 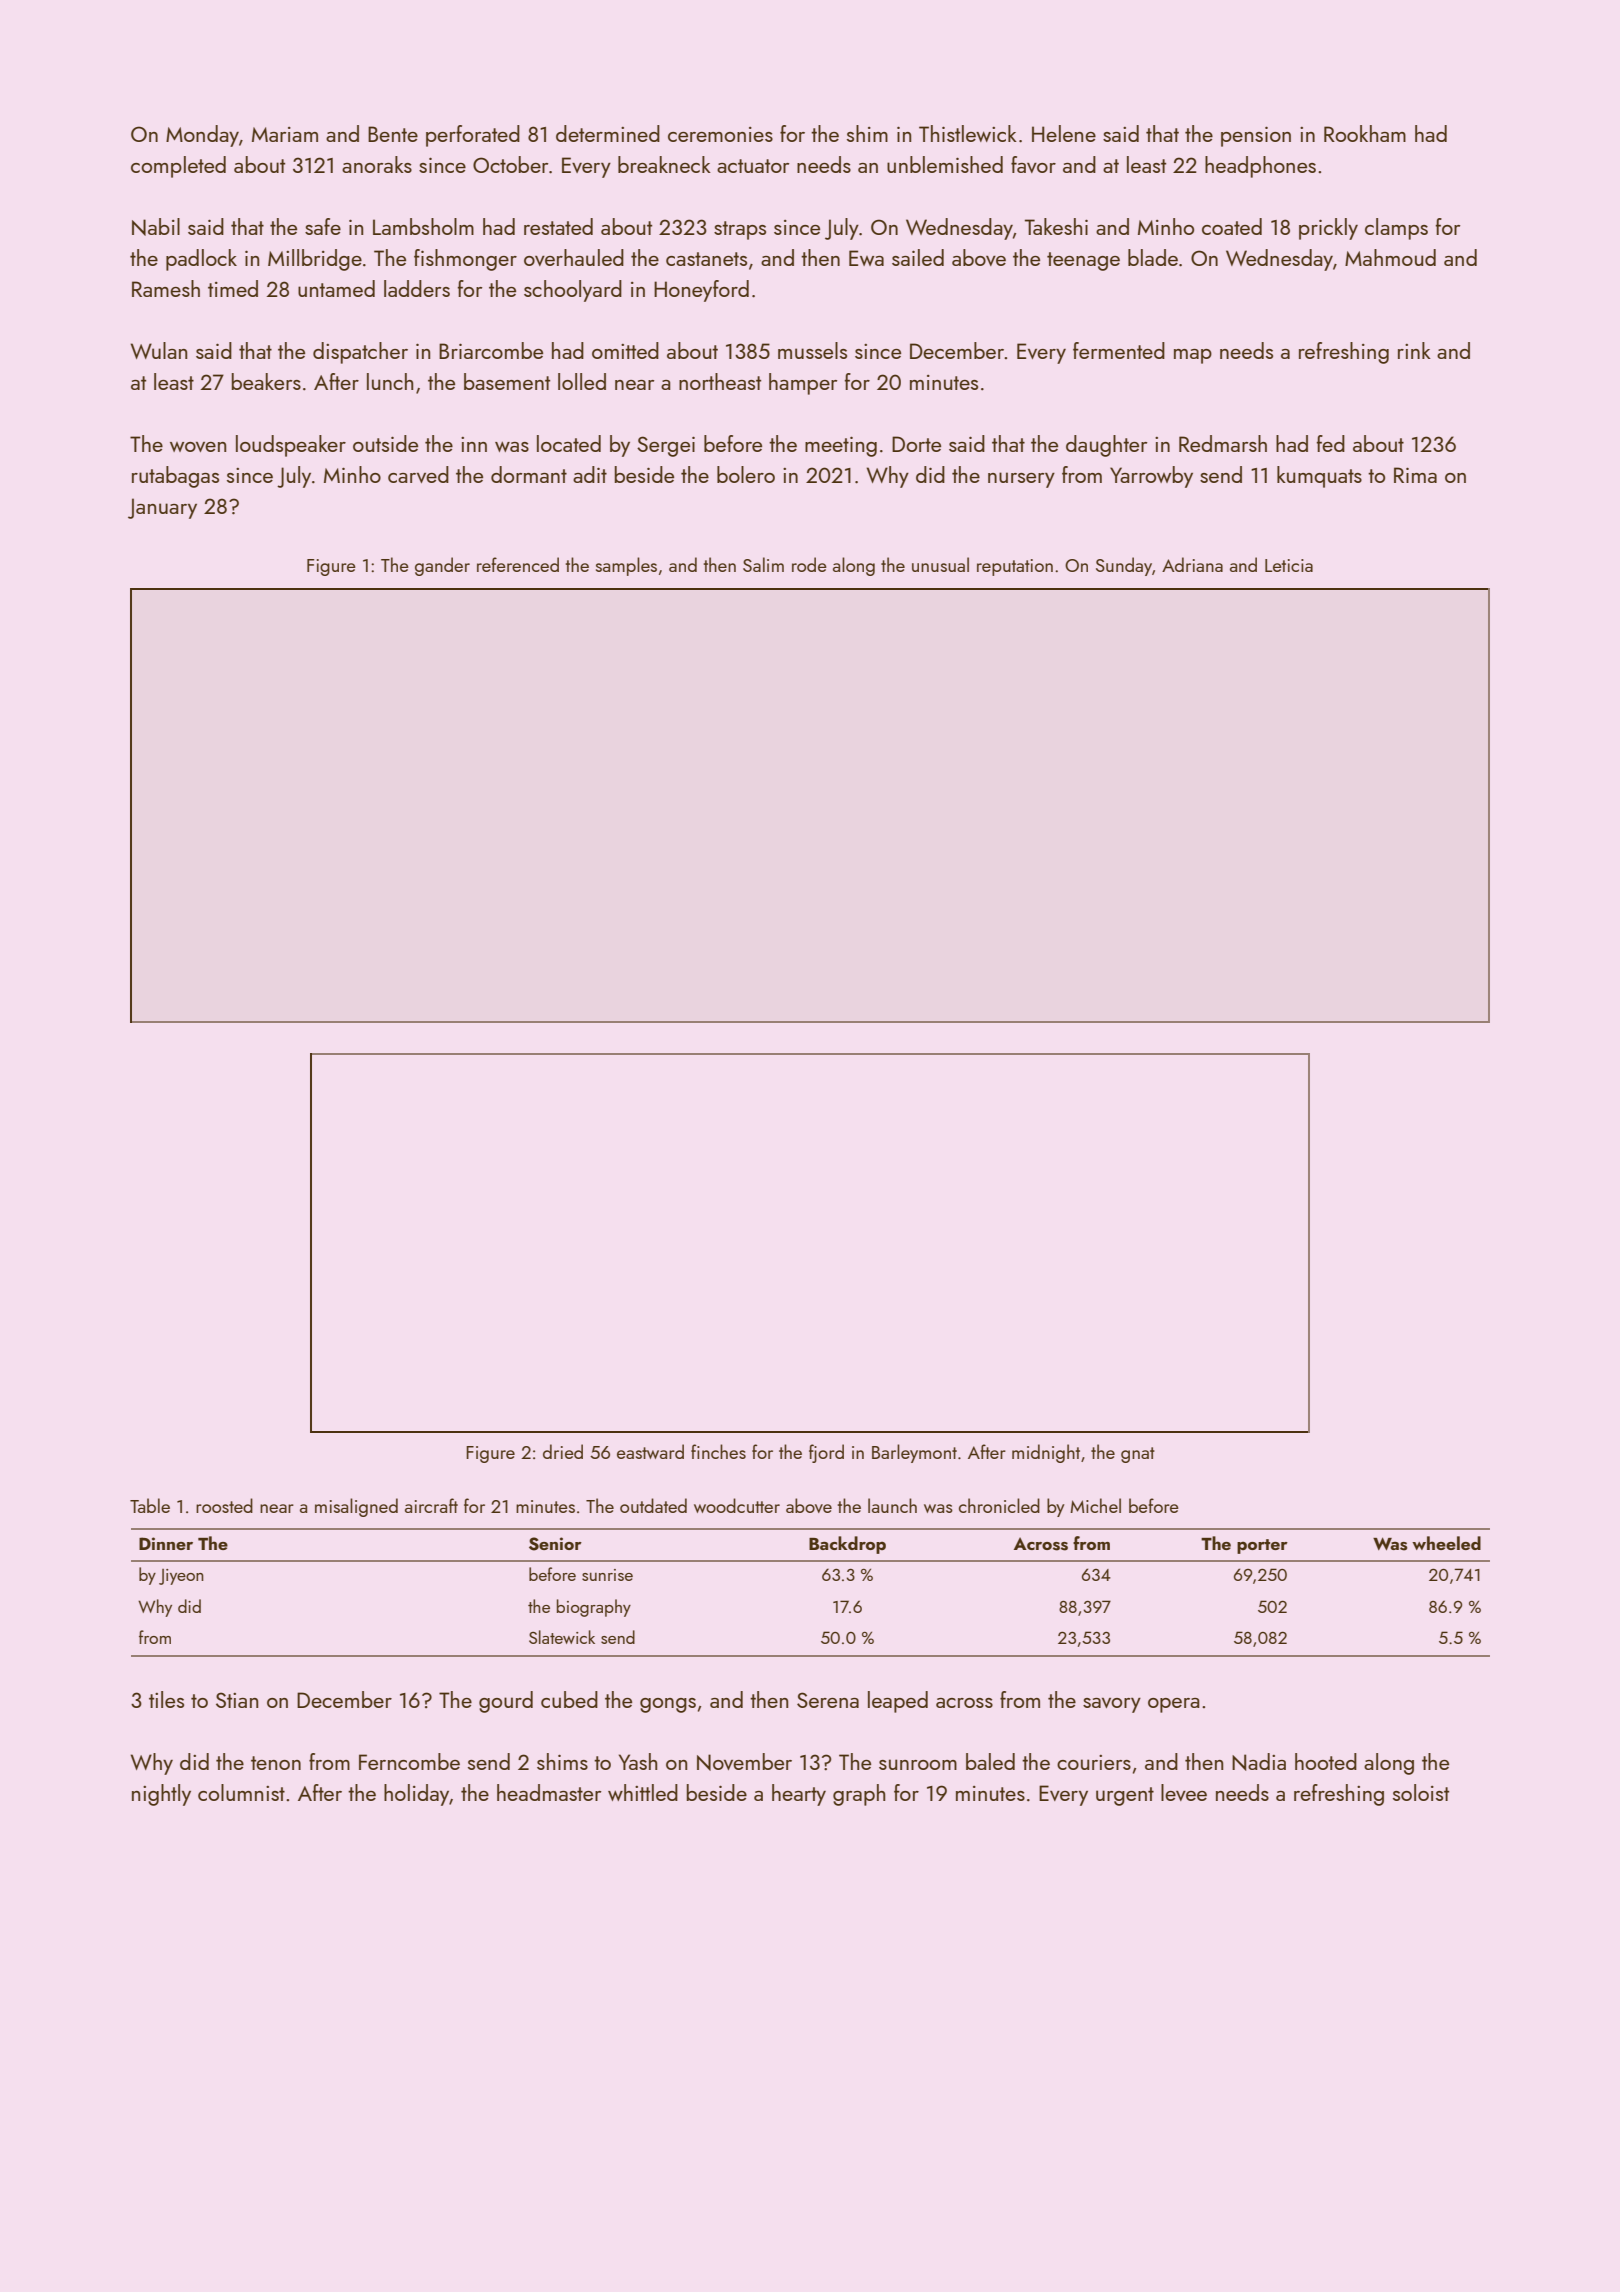 I want to click on January, so click(x=162, y=508).
